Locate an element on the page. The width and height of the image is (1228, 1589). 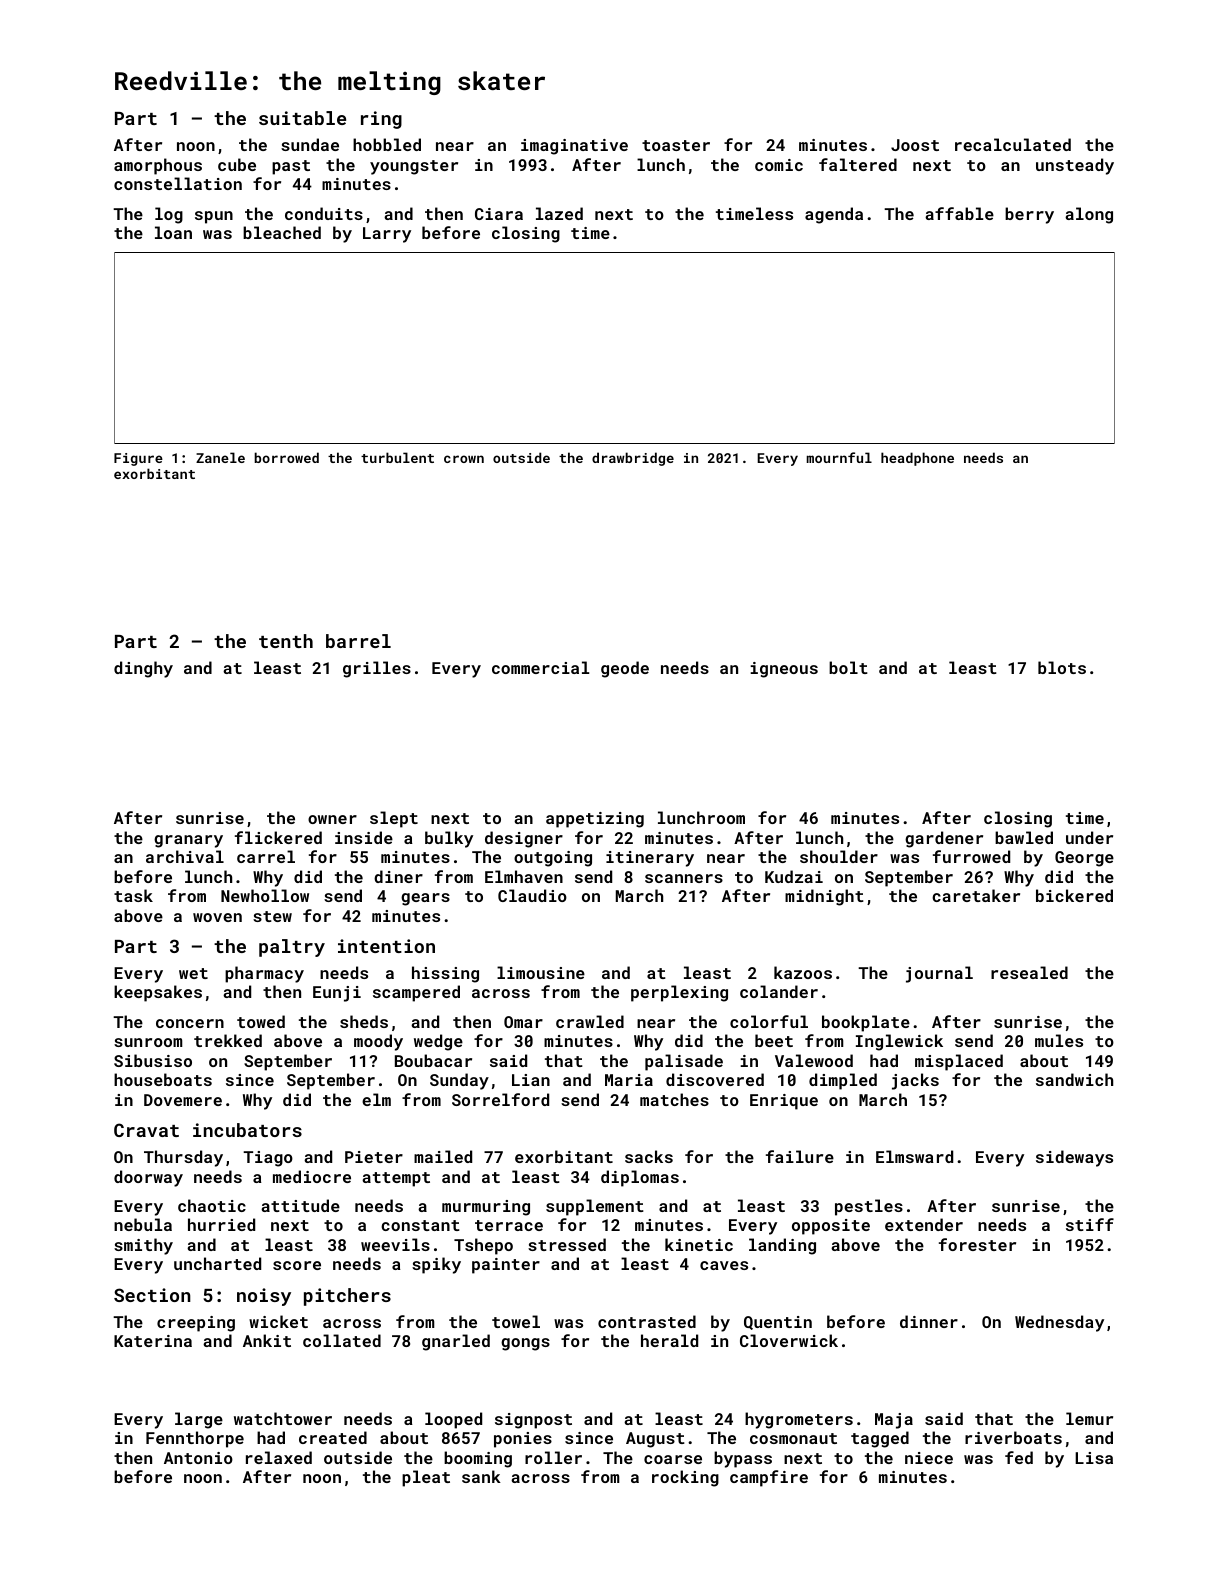
lemur is located at coordinates (1089, 1418).
